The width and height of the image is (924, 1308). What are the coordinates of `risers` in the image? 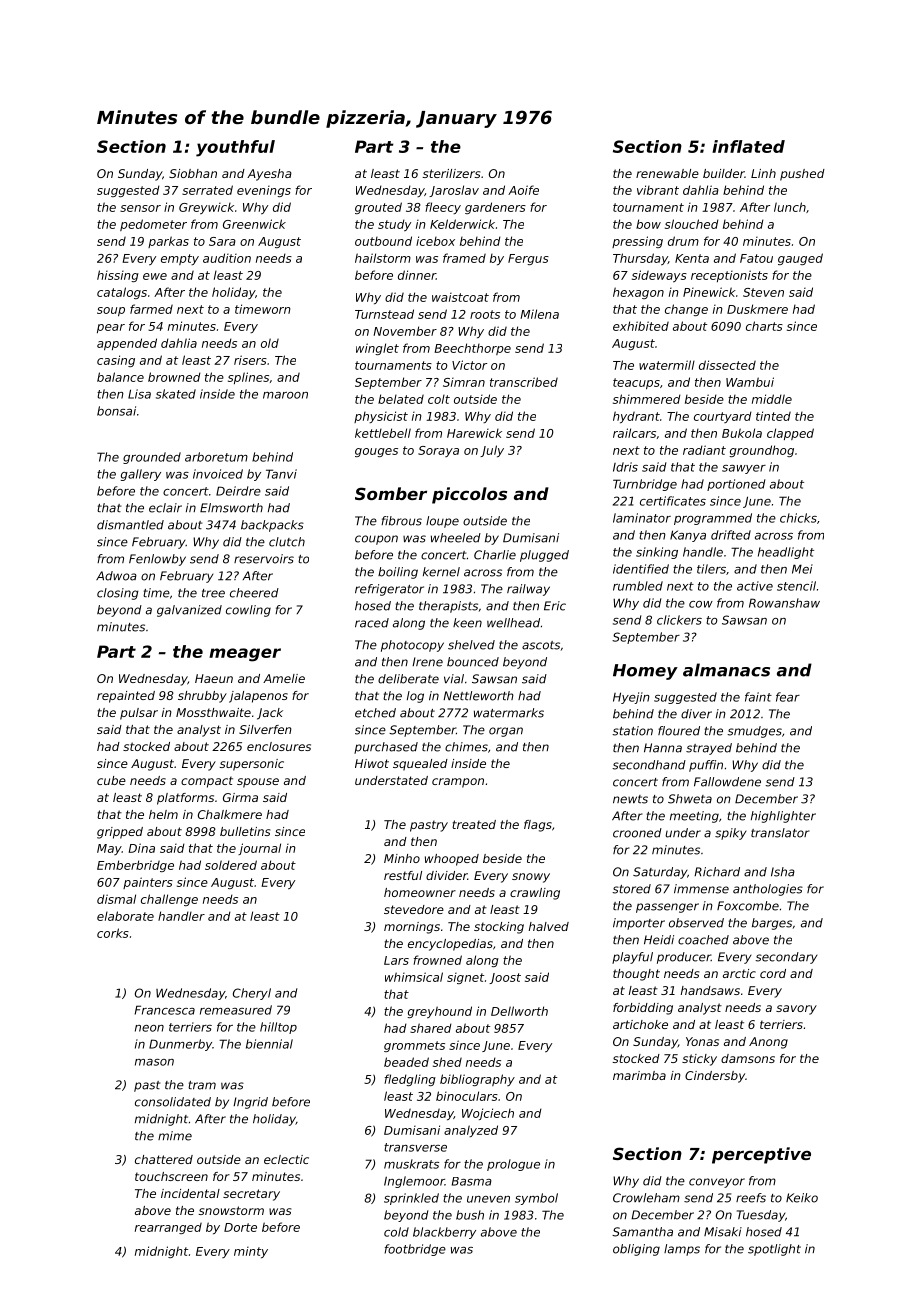 It's located at (250, 360).
